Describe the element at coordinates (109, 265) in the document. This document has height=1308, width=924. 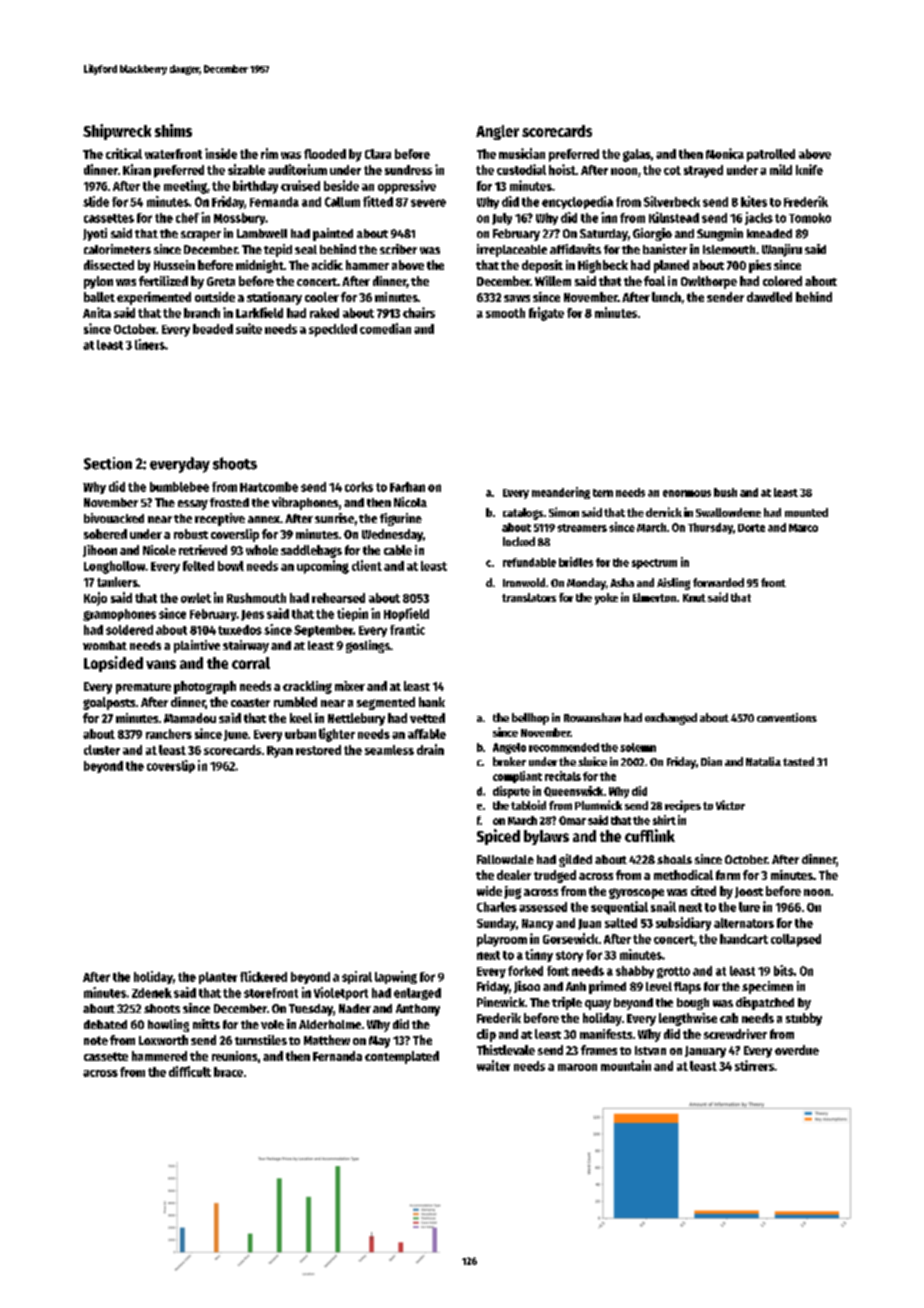
I see `dissected` at that location.
